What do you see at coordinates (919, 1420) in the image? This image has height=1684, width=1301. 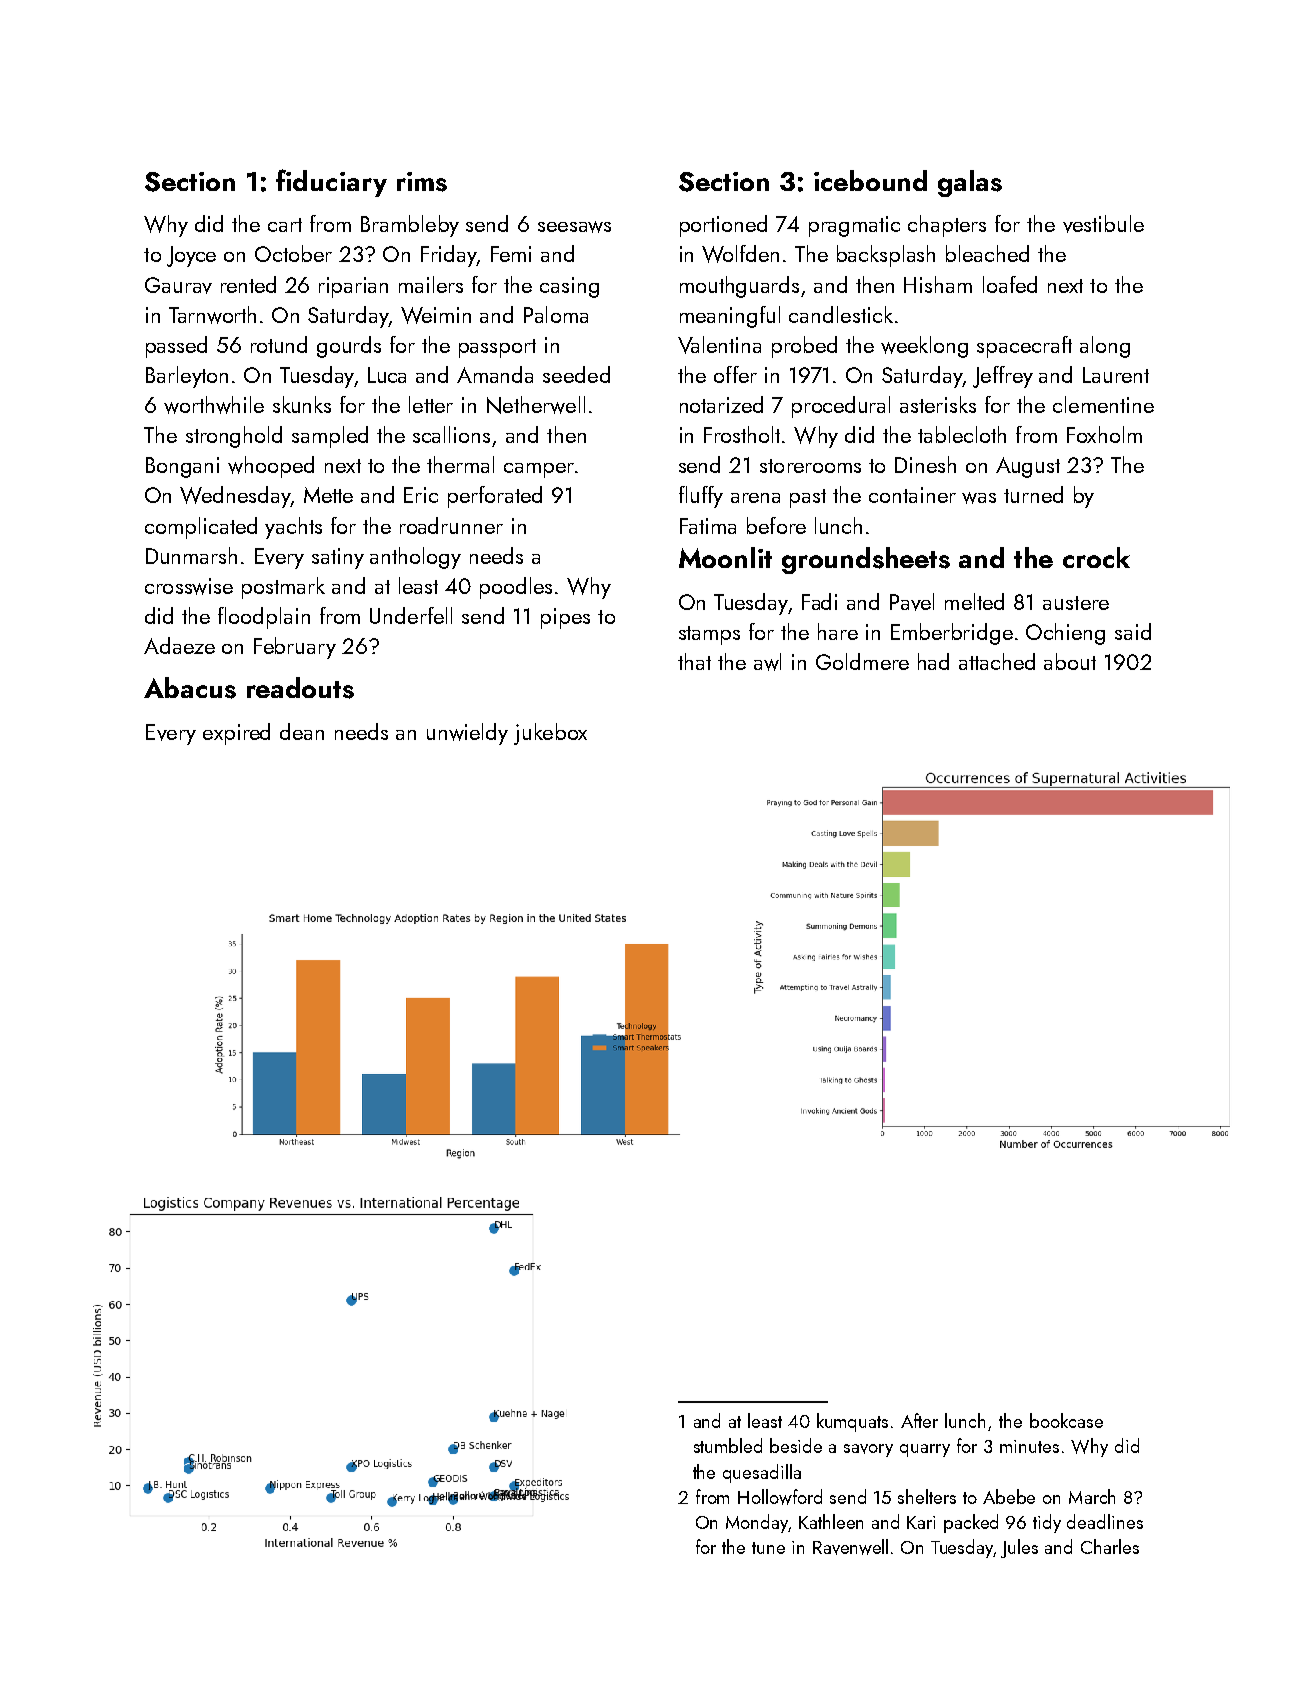 I see `After` at bounding box center [919, 1420].
